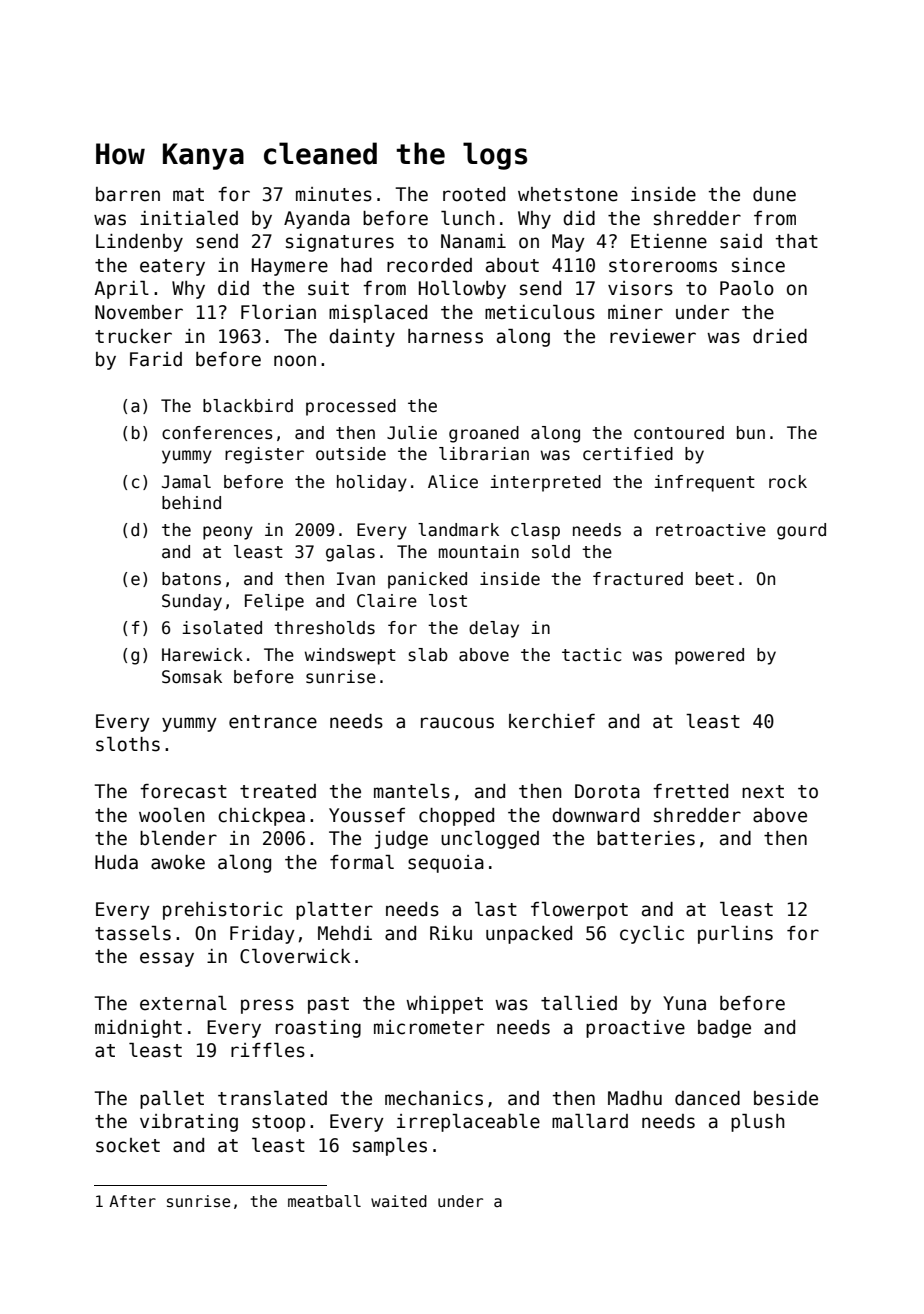  What do you see at coordinates (172, 815) in the screenshot?
I see `woolen` at bounding box center [172, 815].
